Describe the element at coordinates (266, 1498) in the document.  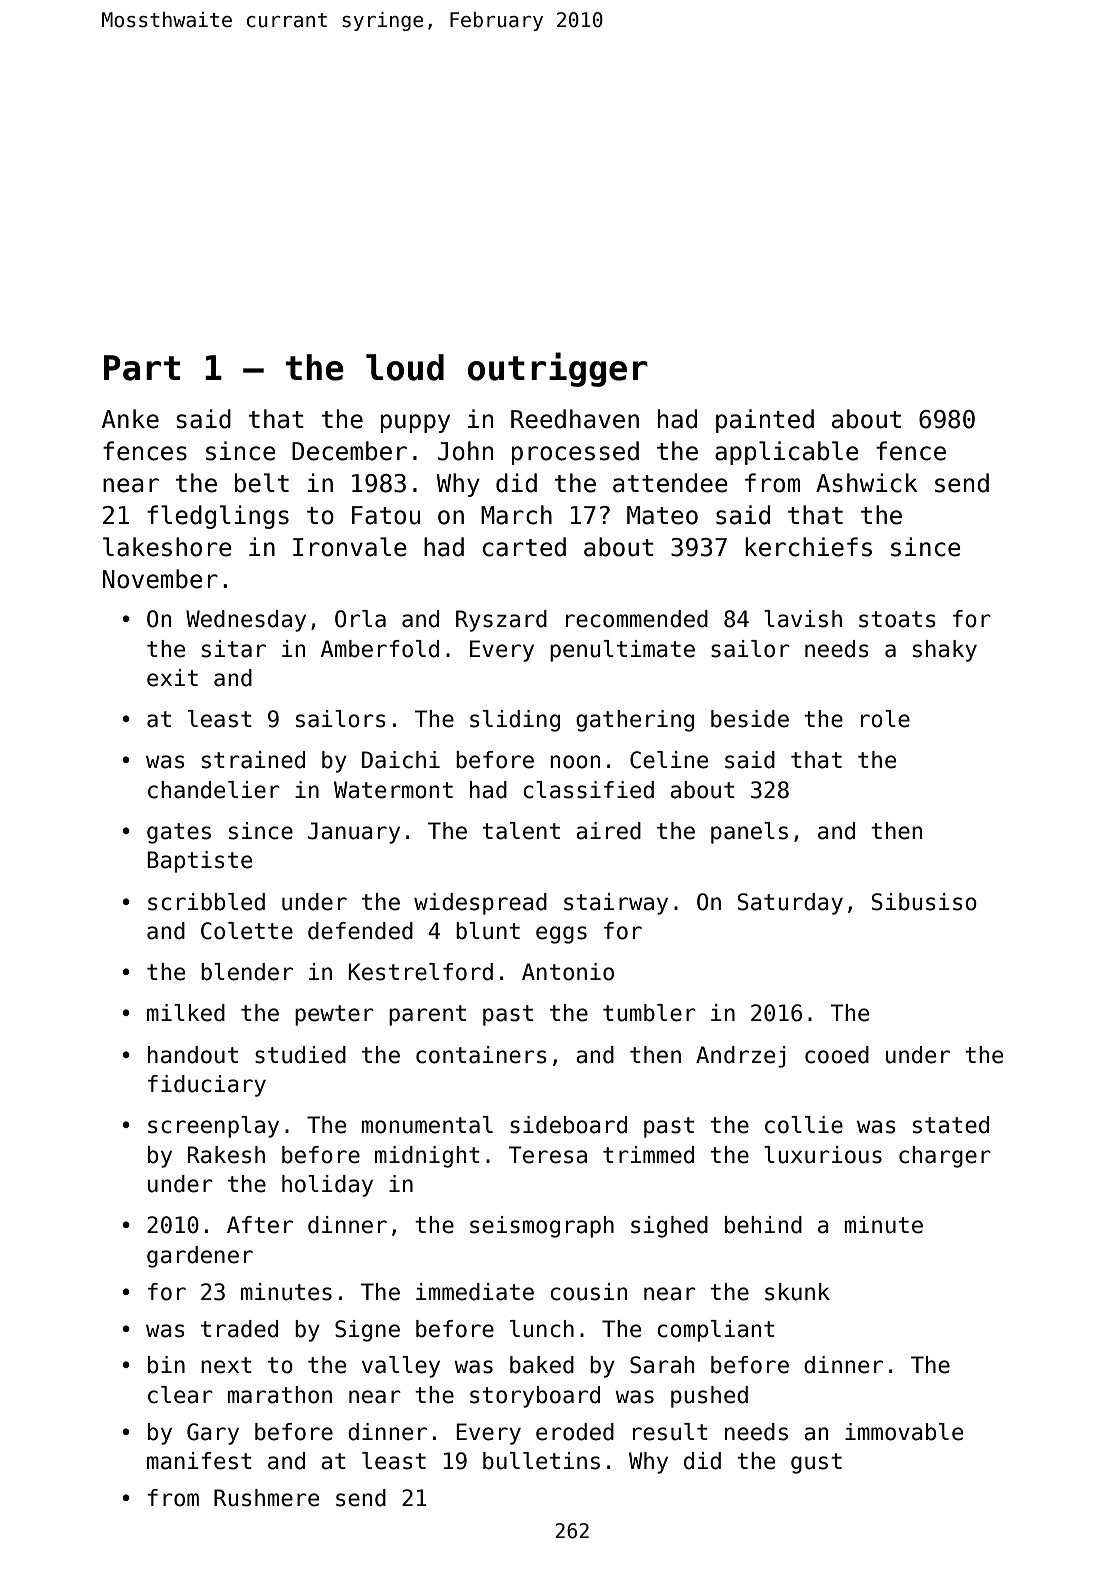
I see `Rushmere` at that location.
